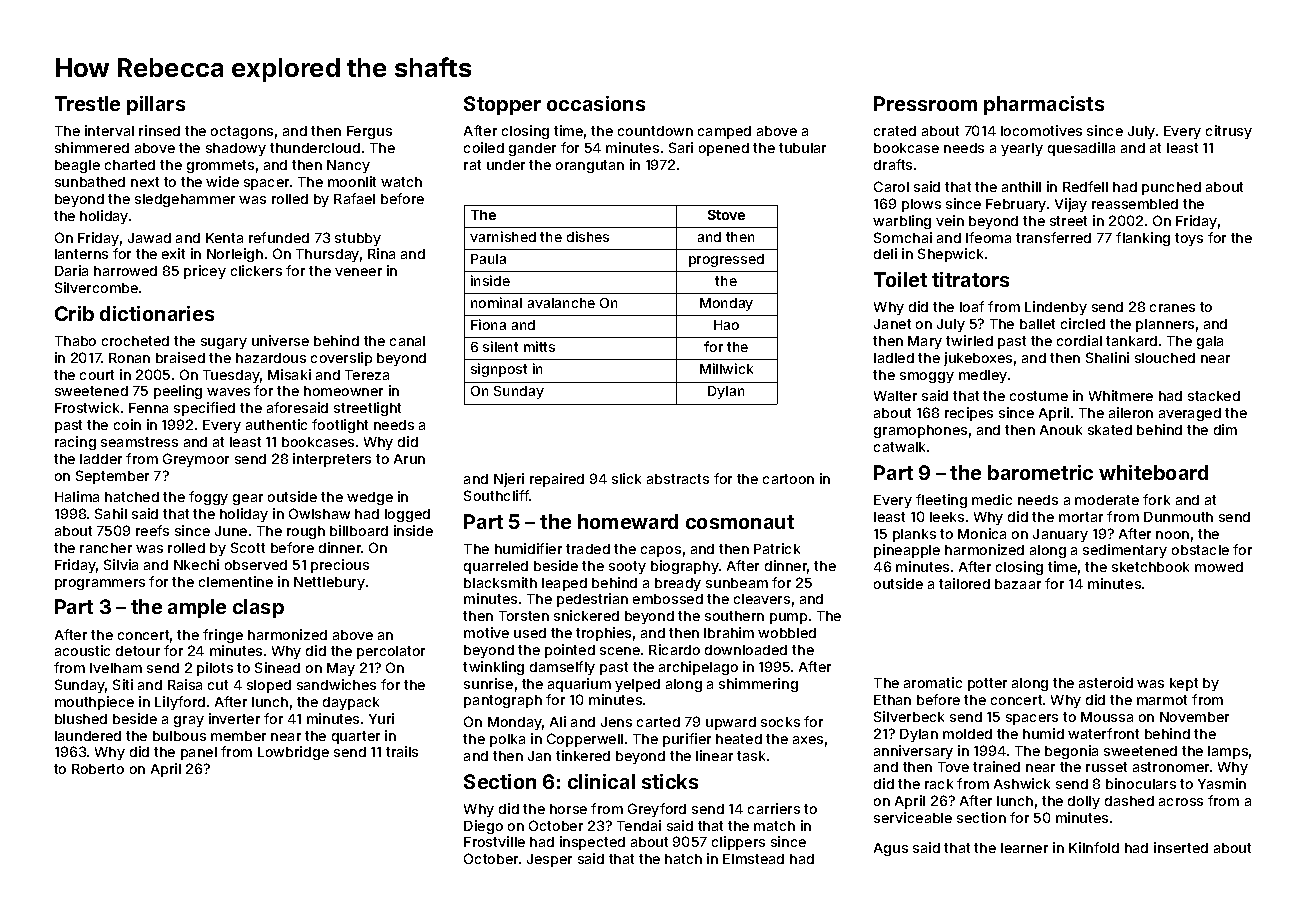  I want to click on begonia, so click(1071, 752).
